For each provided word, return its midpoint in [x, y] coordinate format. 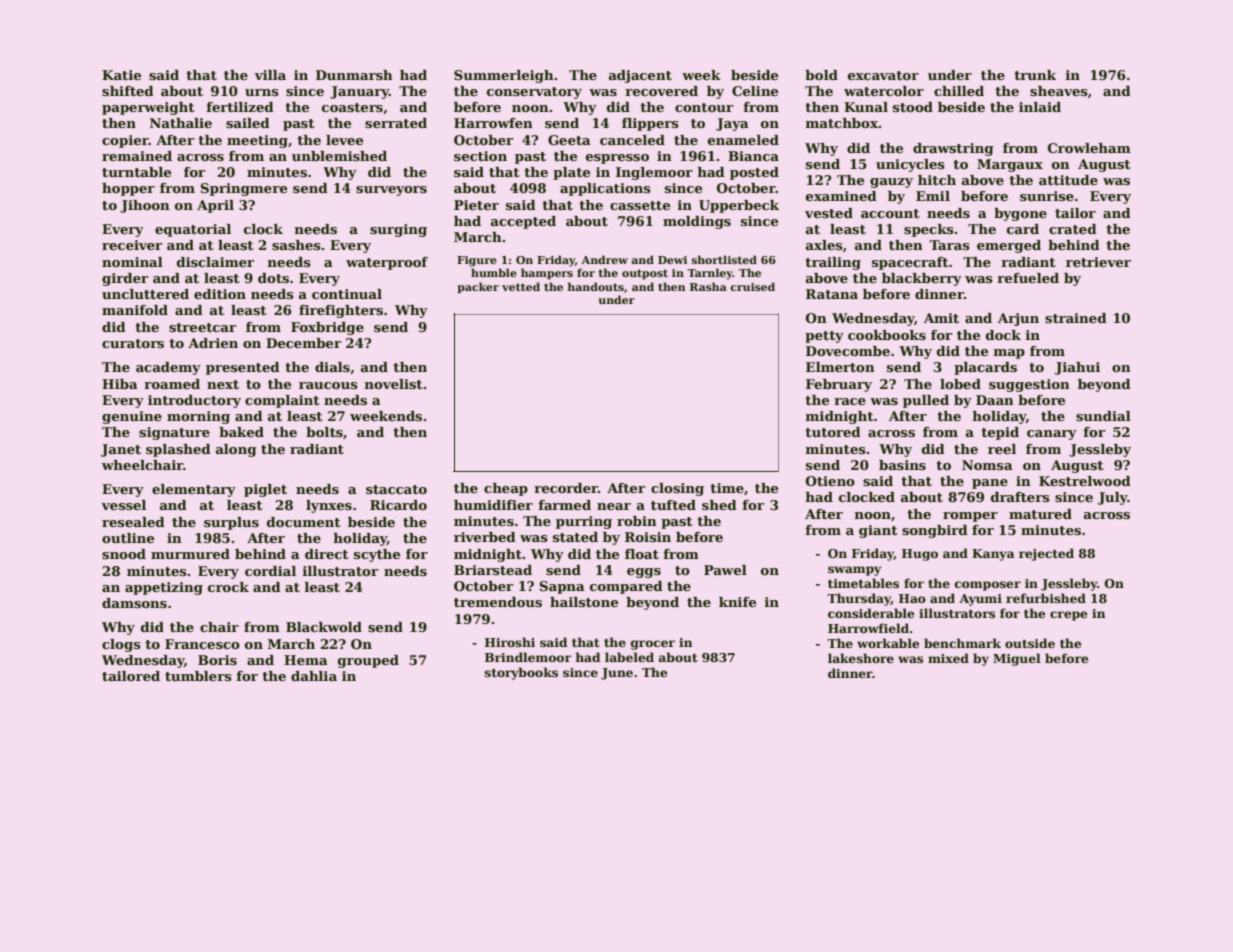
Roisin [648, 537]
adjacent [640, 76]
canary [1052, 435]
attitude [1068, 180]
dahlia [314, 676]
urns [262, 92]
